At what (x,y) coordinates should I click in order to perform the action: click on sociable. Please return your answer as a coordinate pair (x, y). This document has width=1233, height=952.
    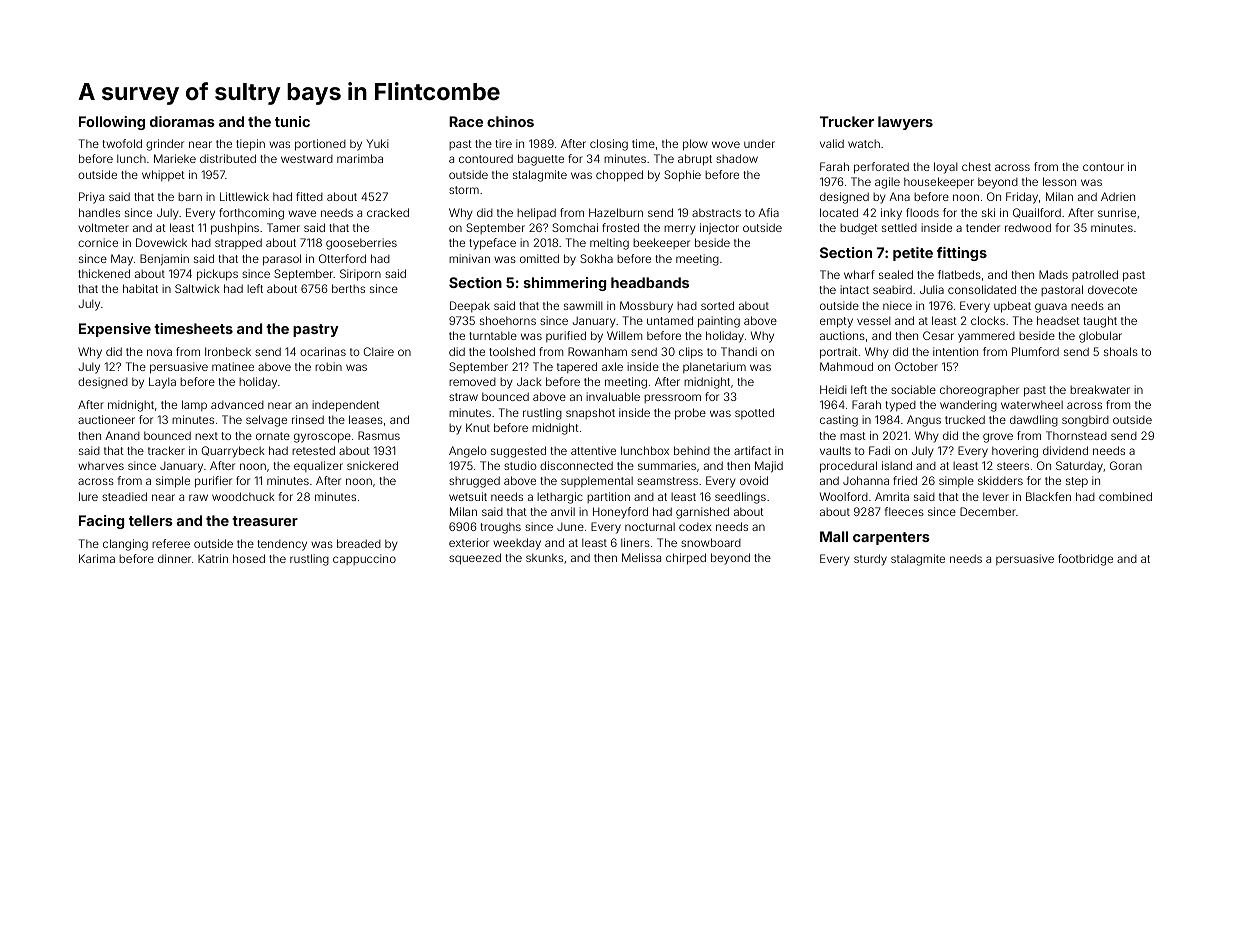
    Looking at the image, I should click on (913, 389).
